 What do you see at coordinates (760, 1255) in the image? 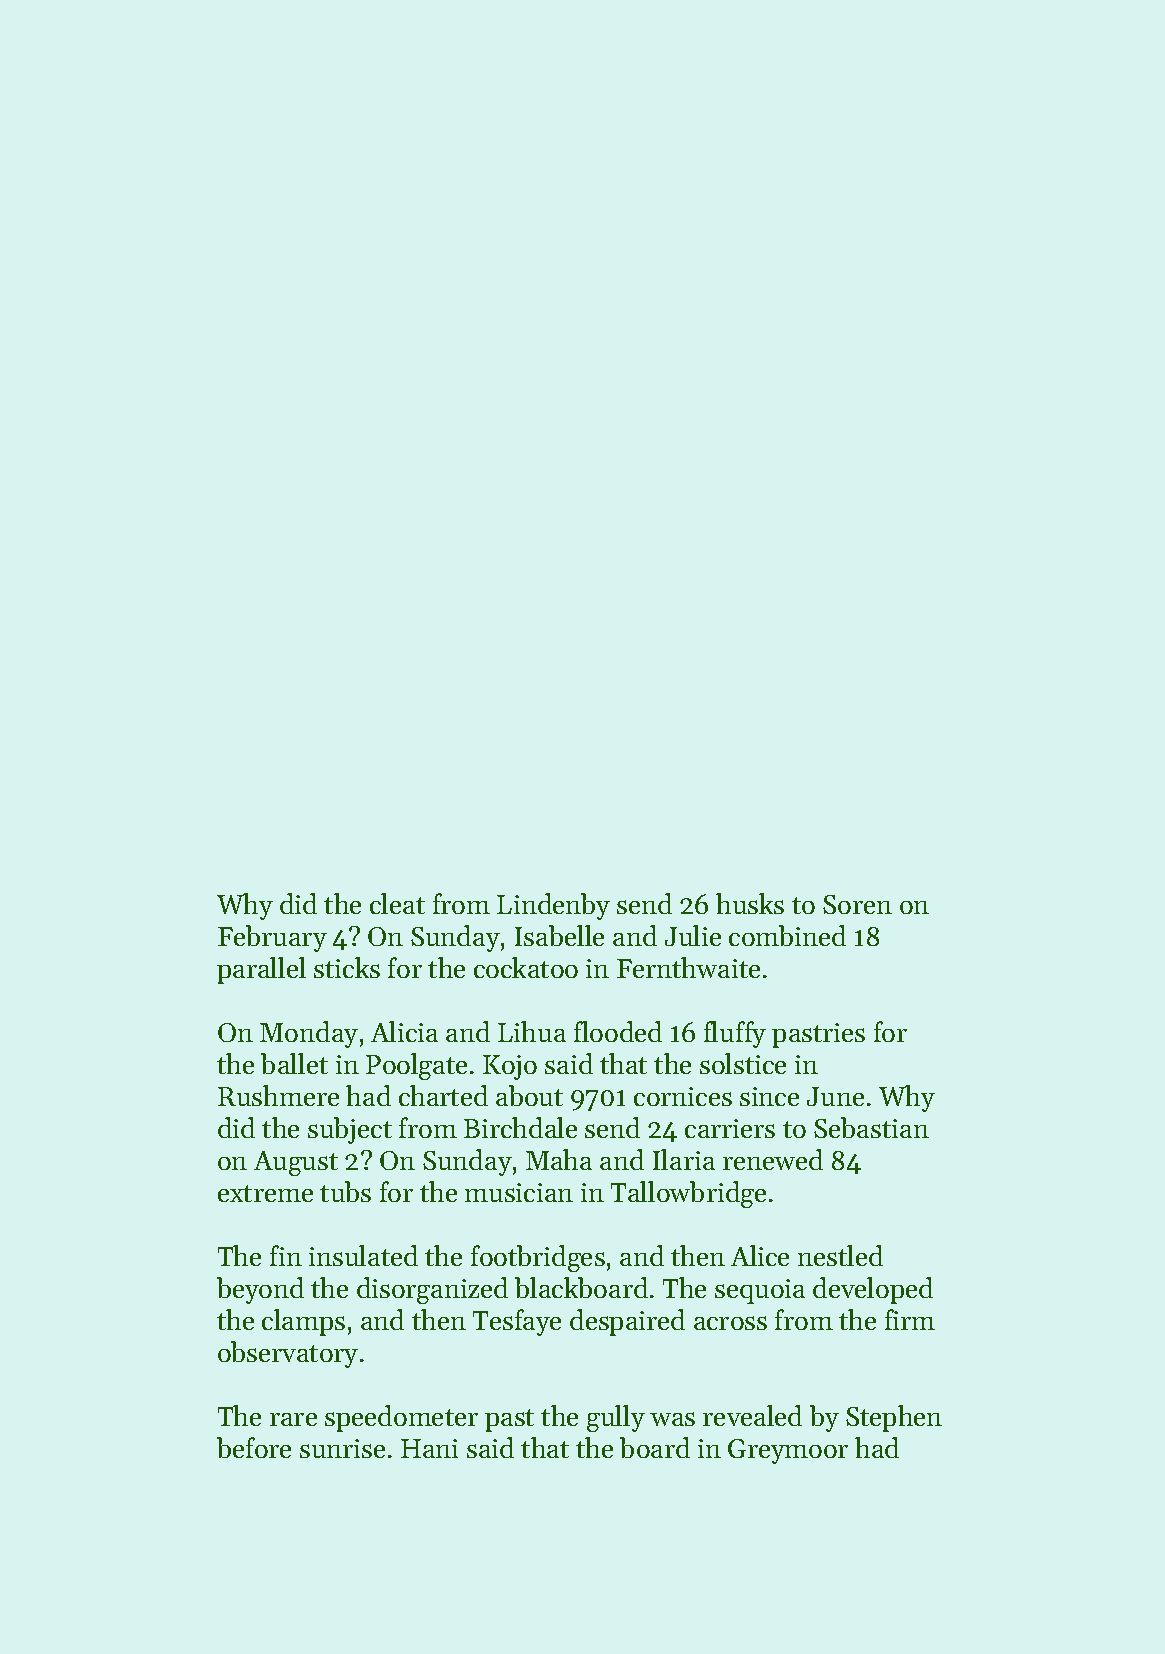
I see `Alice` at bounding box center [760, 1255].
